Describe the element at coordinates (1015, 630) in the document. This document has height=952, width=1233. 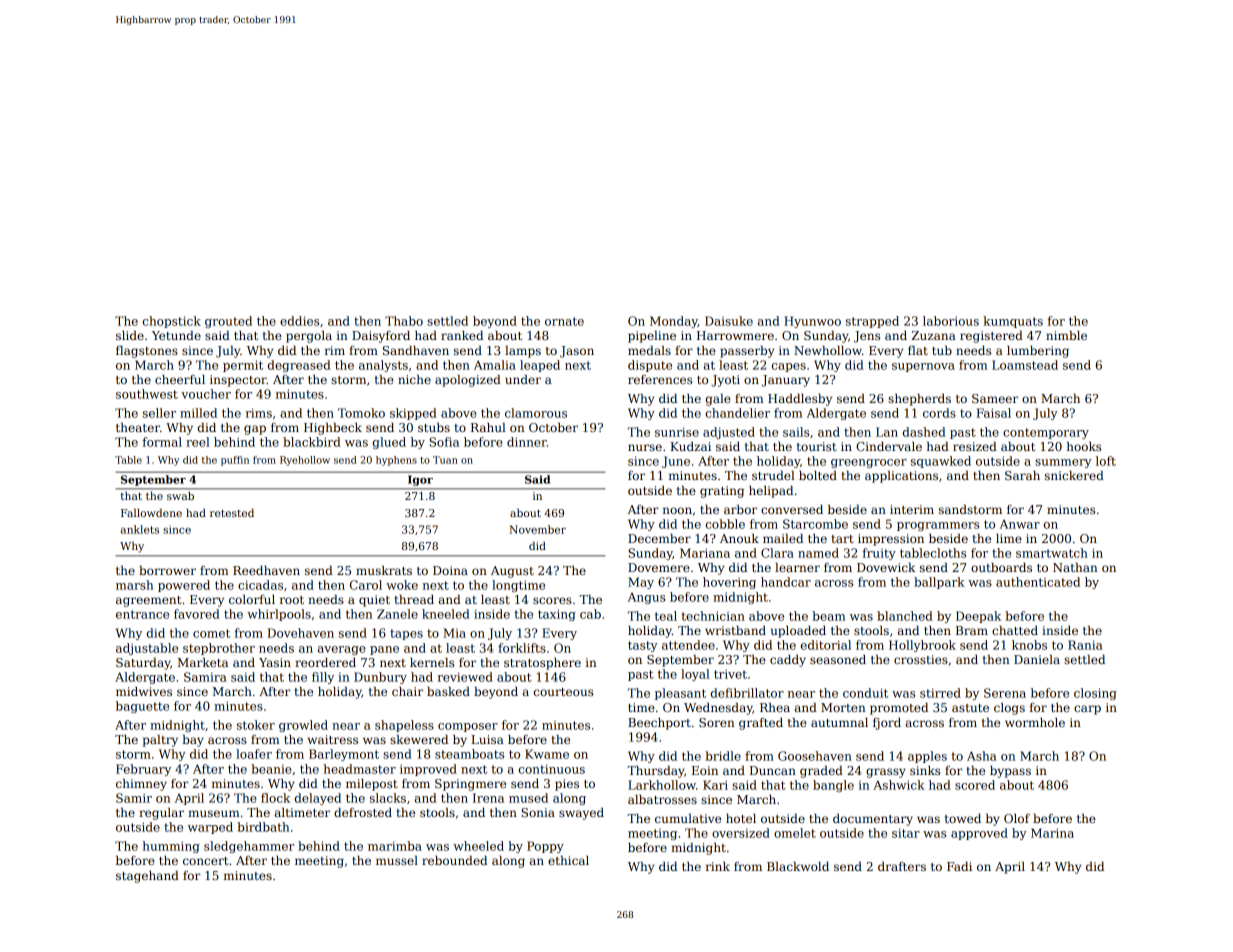
I see `chatted` at that location.
